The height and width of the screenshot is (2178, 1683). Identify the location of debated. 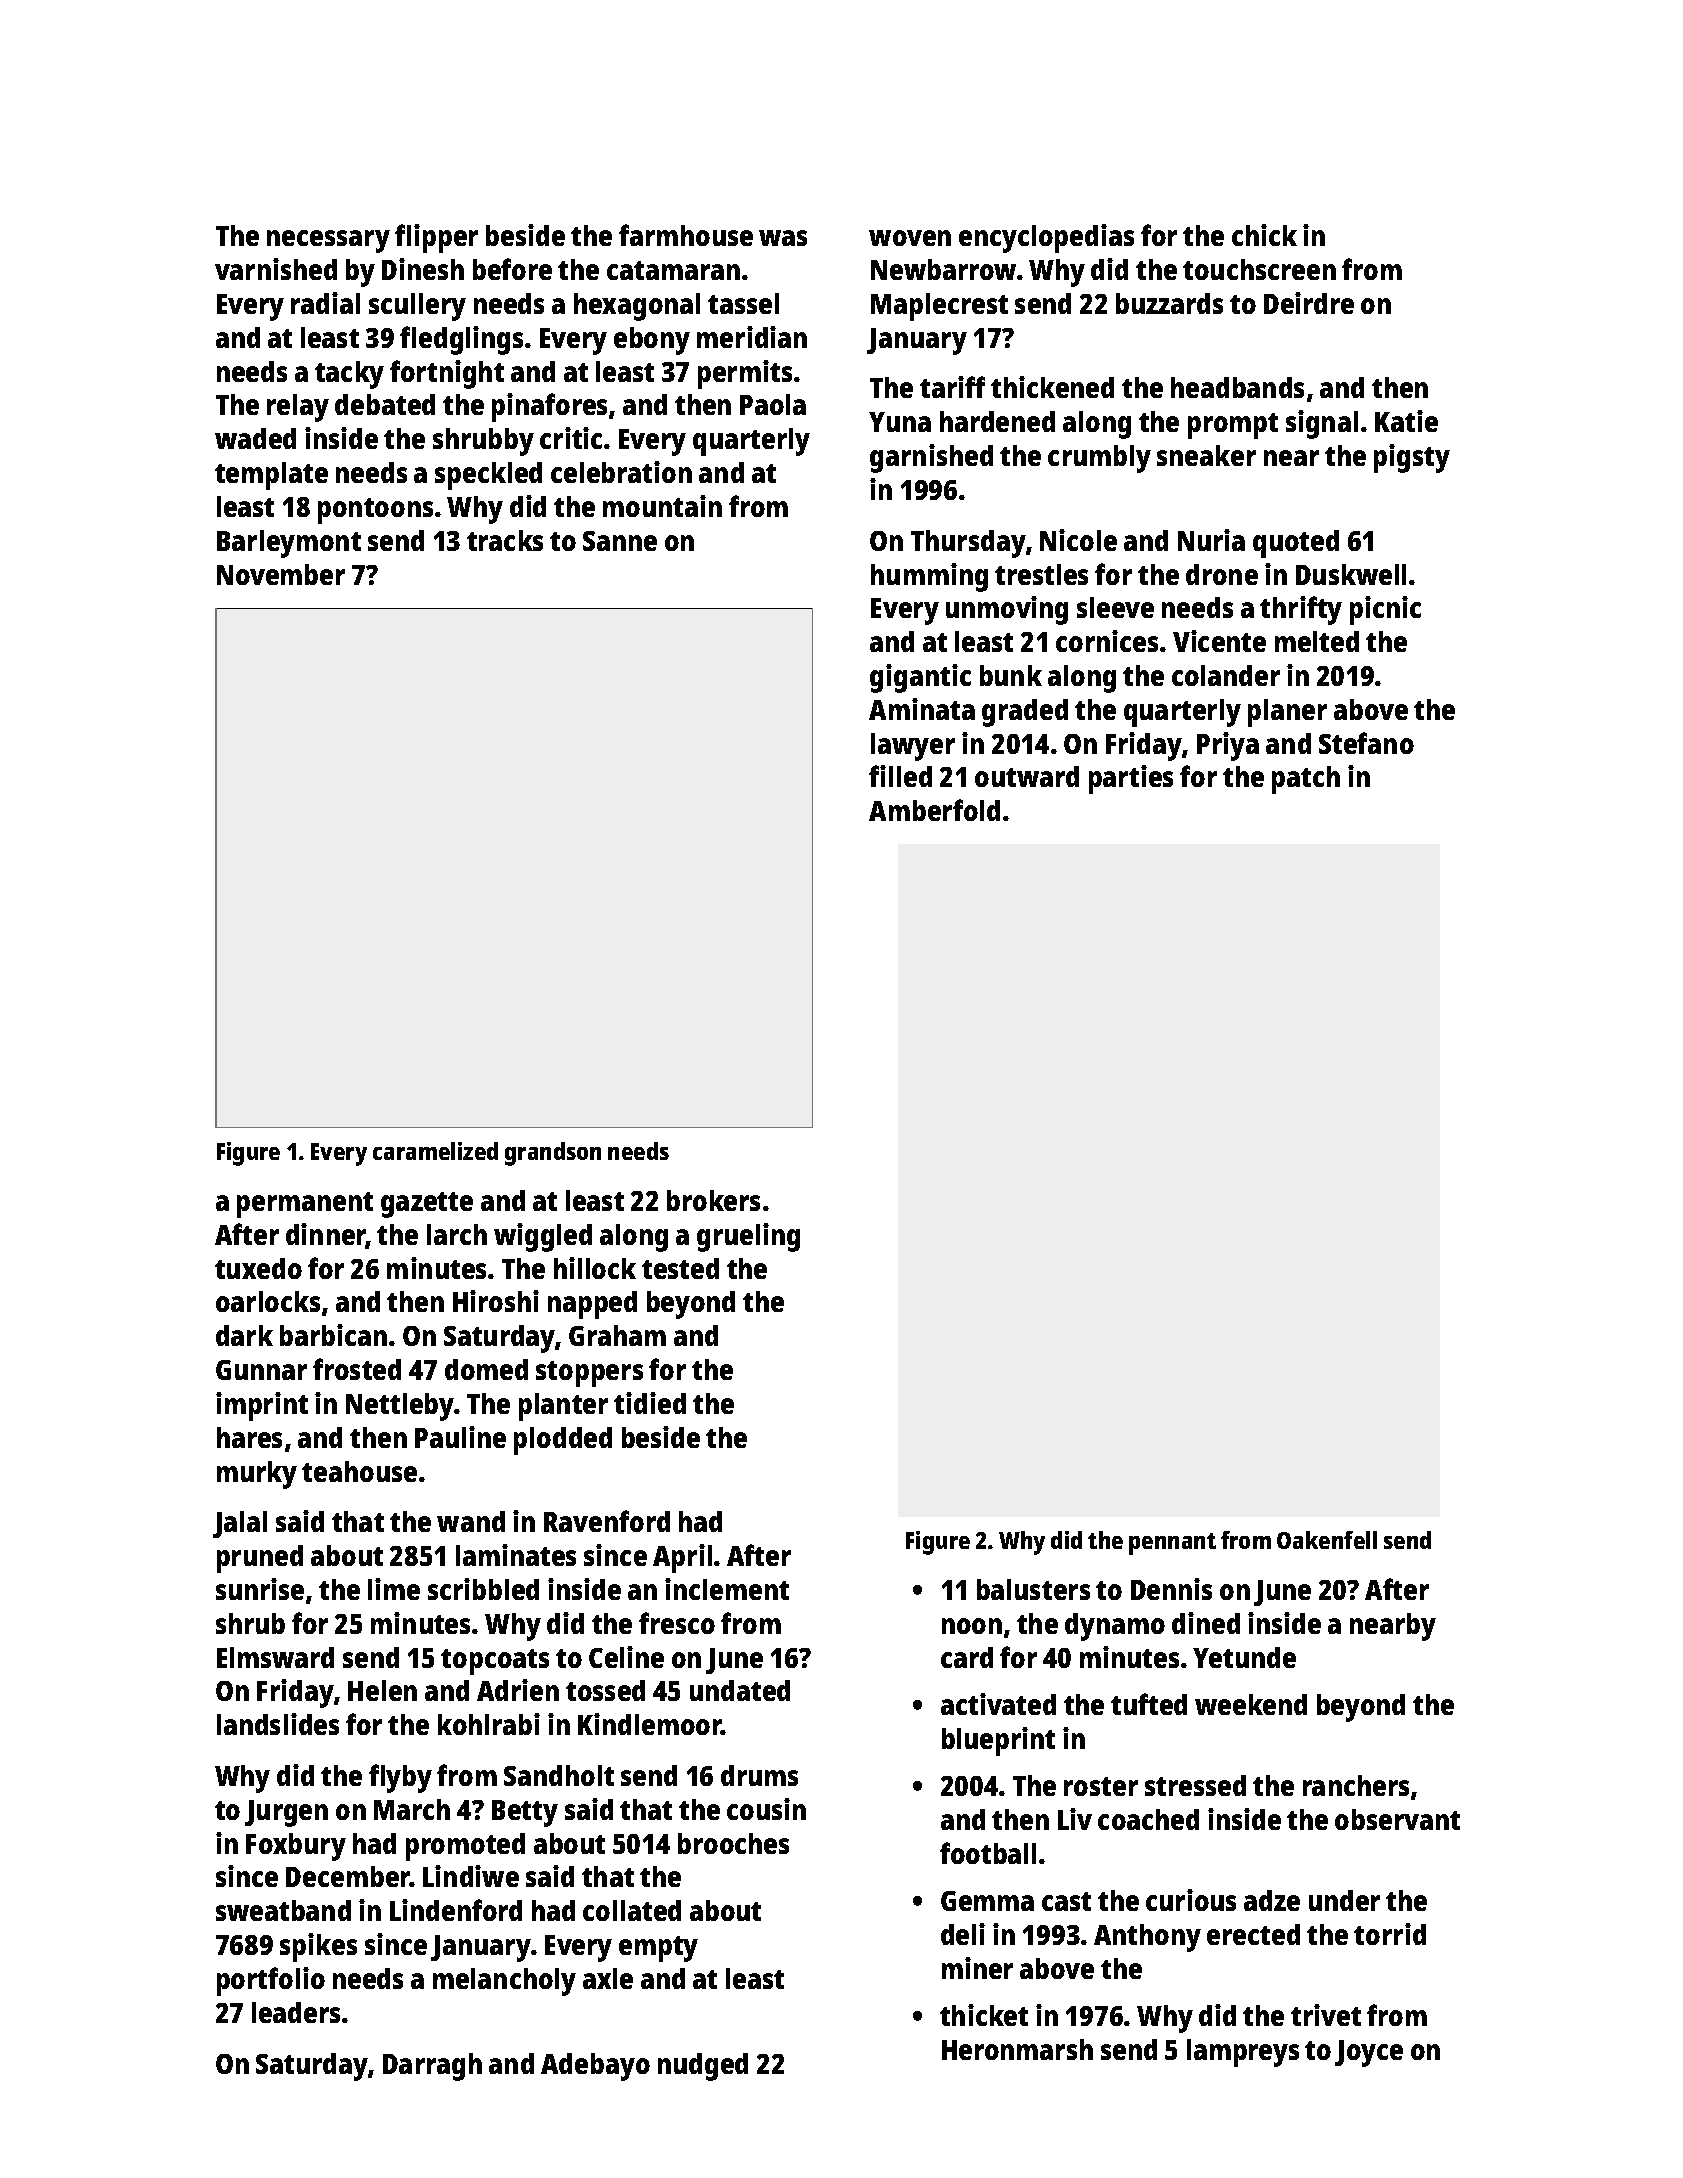
(385, 404).
